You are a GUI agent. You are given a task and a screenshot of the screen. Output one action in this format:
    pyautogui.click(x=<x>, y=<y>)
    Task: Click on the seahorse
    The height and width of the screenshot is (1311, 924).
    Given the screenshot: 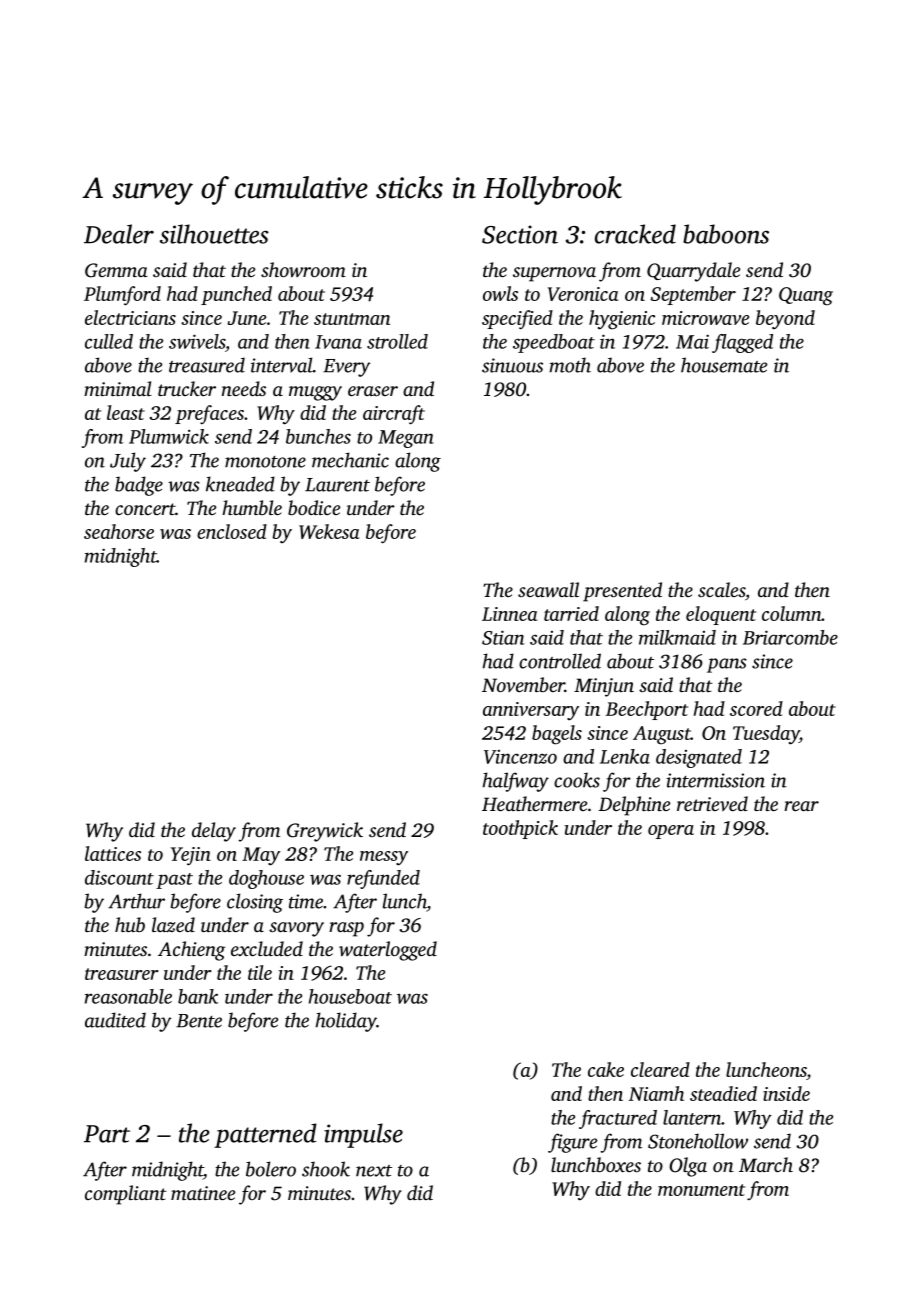 What is the action you would take?
    pyautogui.click(x=119, y=531)
